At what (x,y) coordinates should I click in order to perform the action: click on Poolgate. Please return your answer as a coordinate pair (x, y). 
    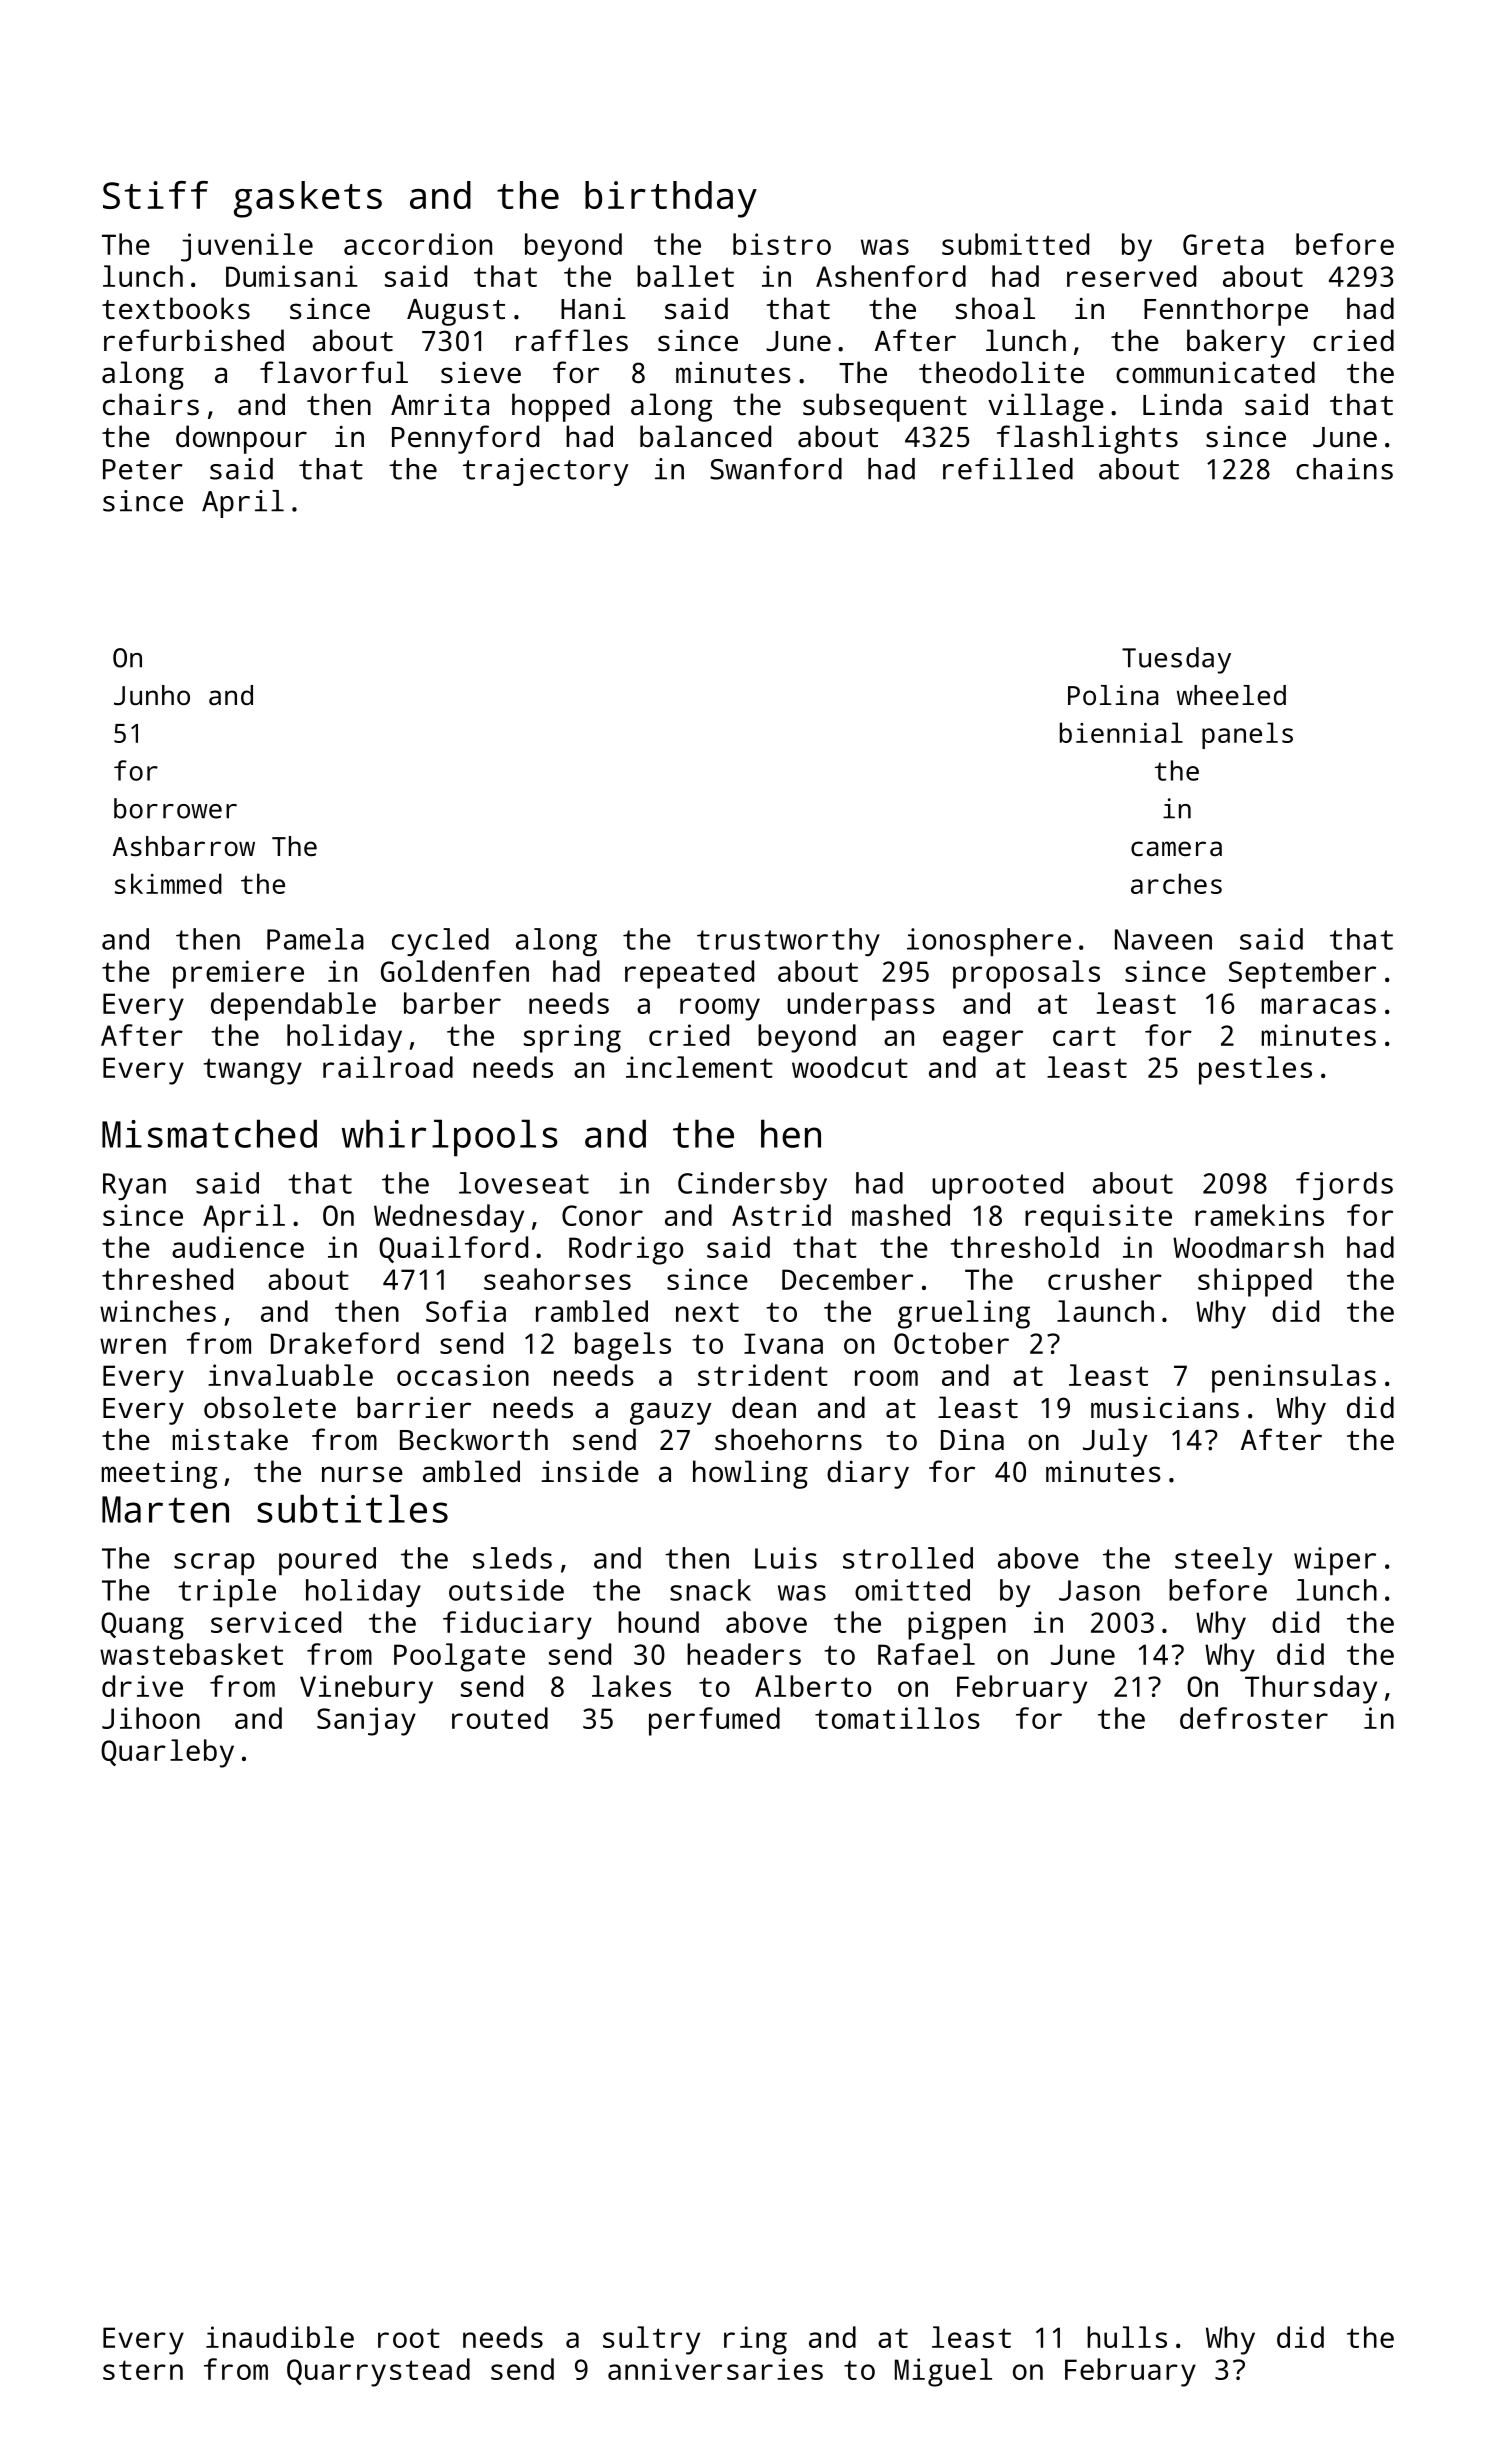
    Looking at the image, I should click on (459, 1657).
